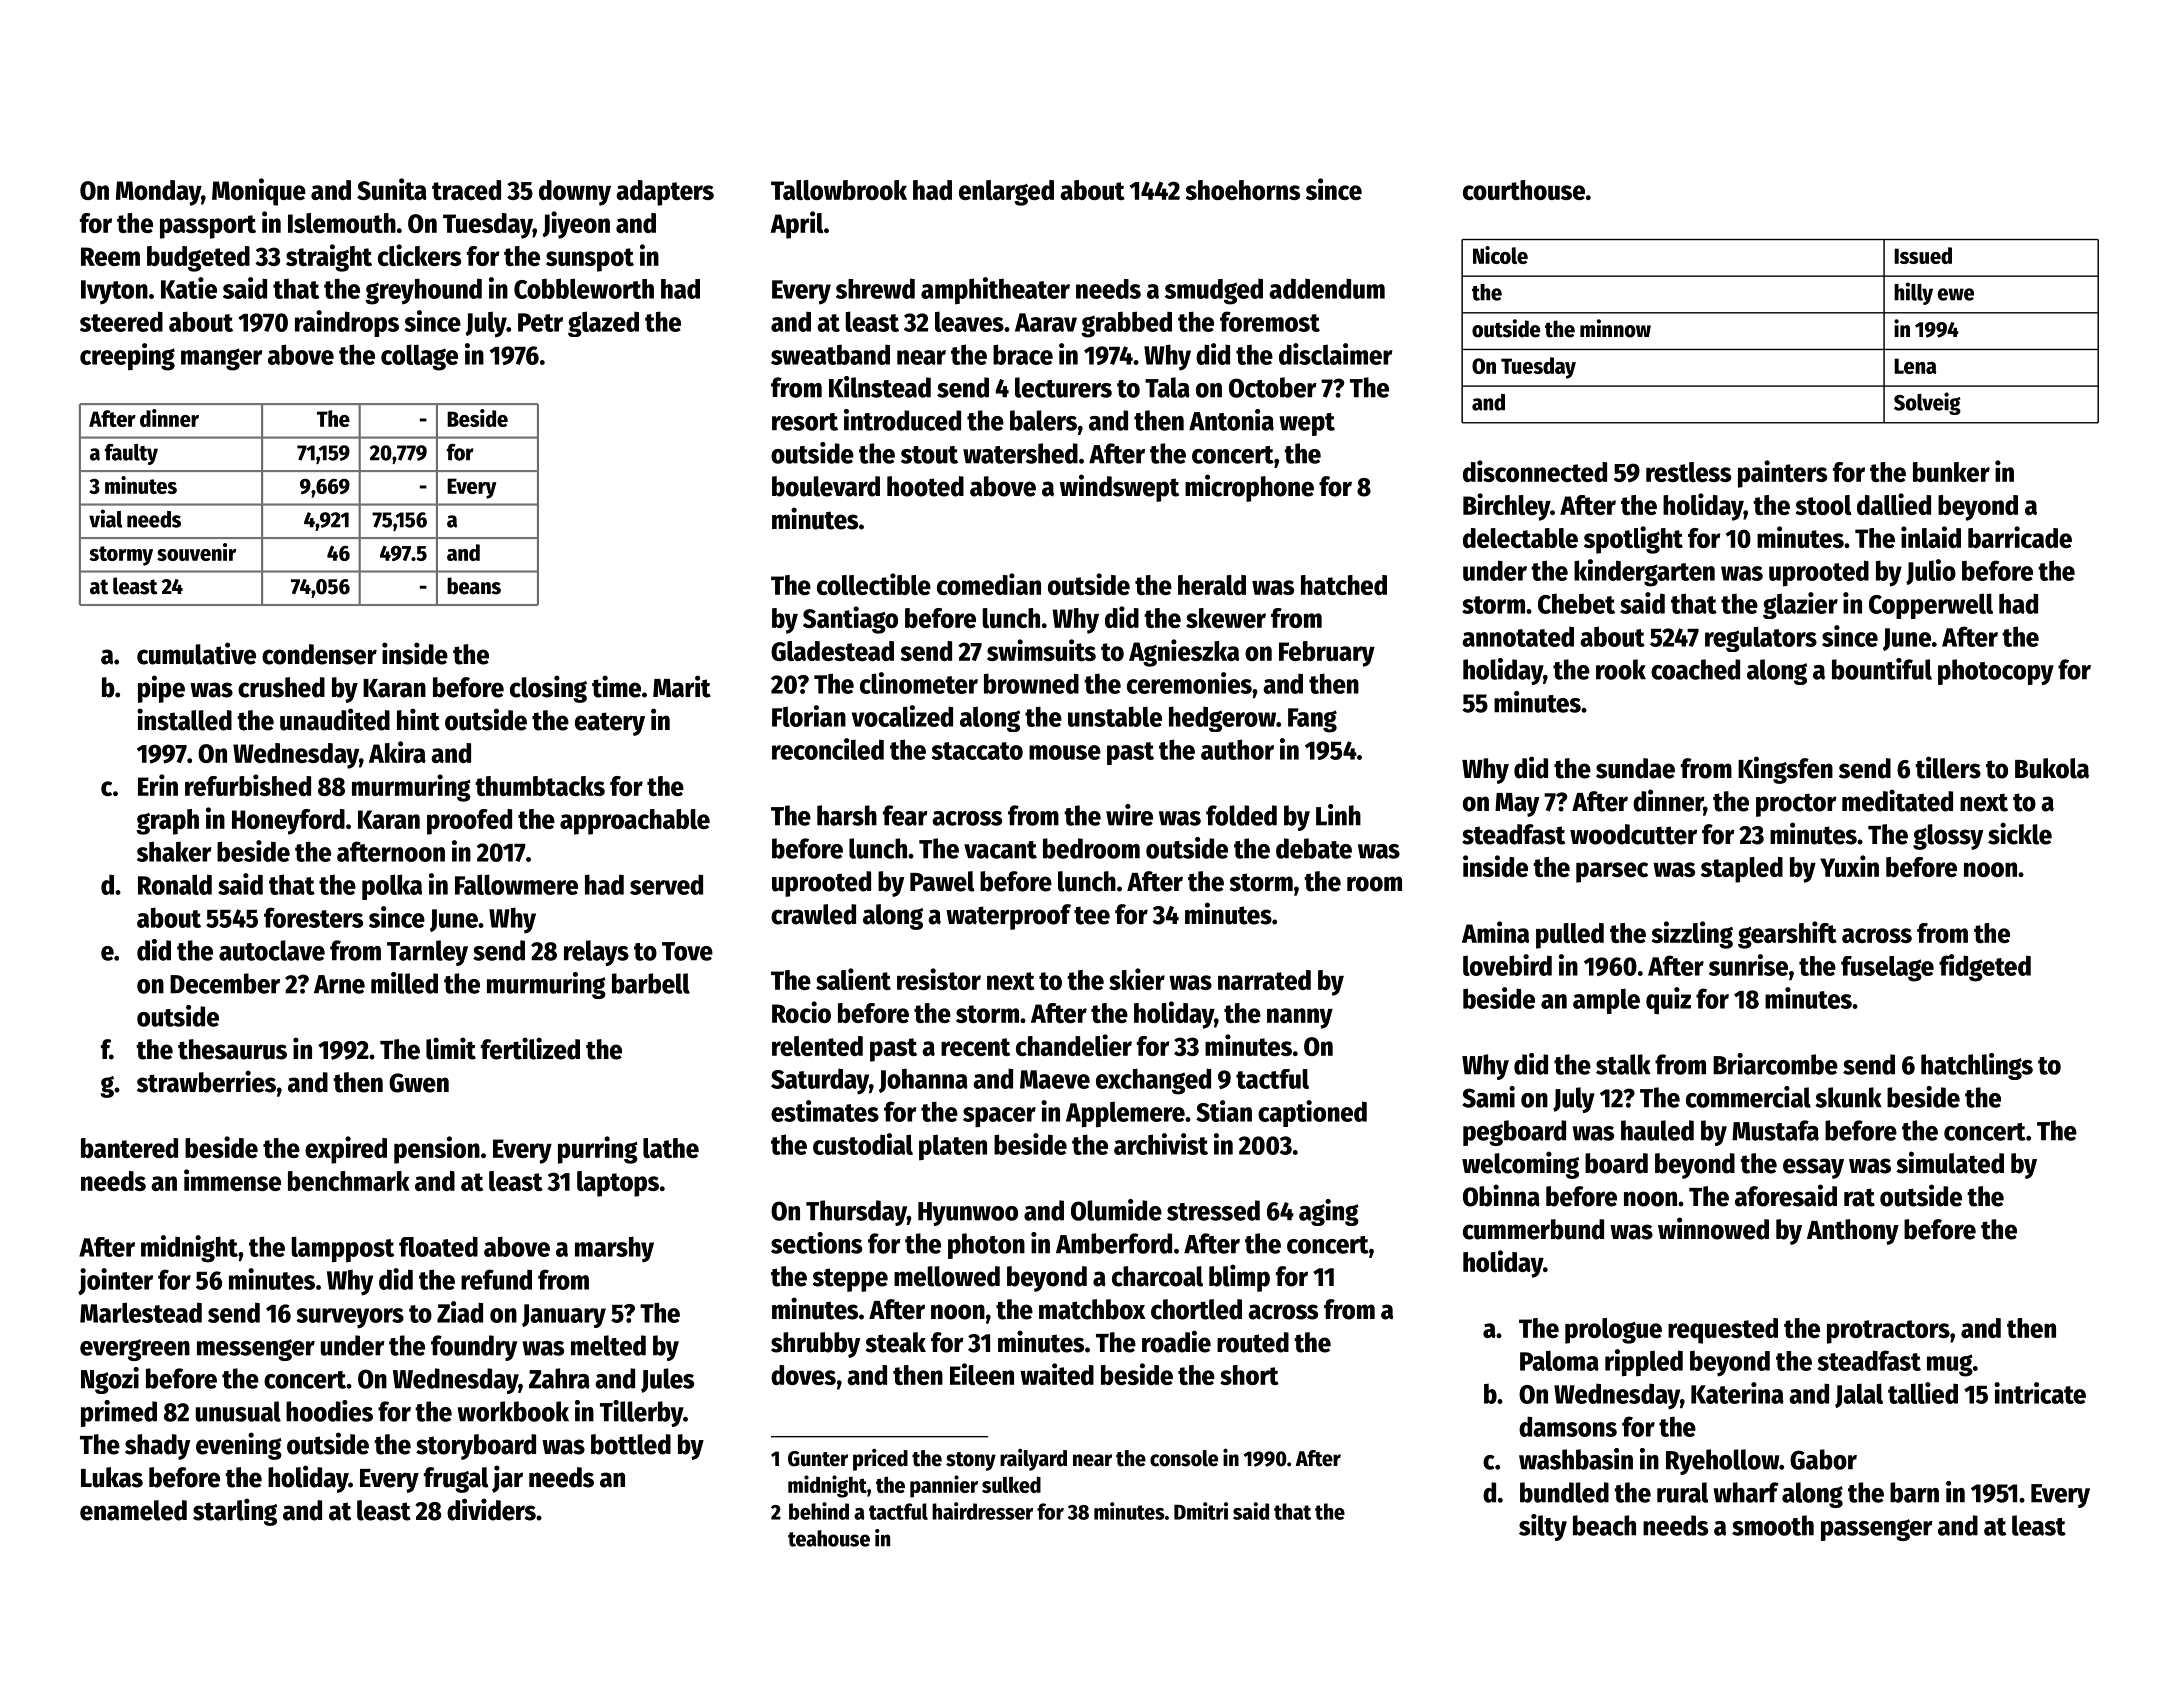  Describe the element at coordinates (1213, 1210) in the screenshot. I see `stressed` at that location.
